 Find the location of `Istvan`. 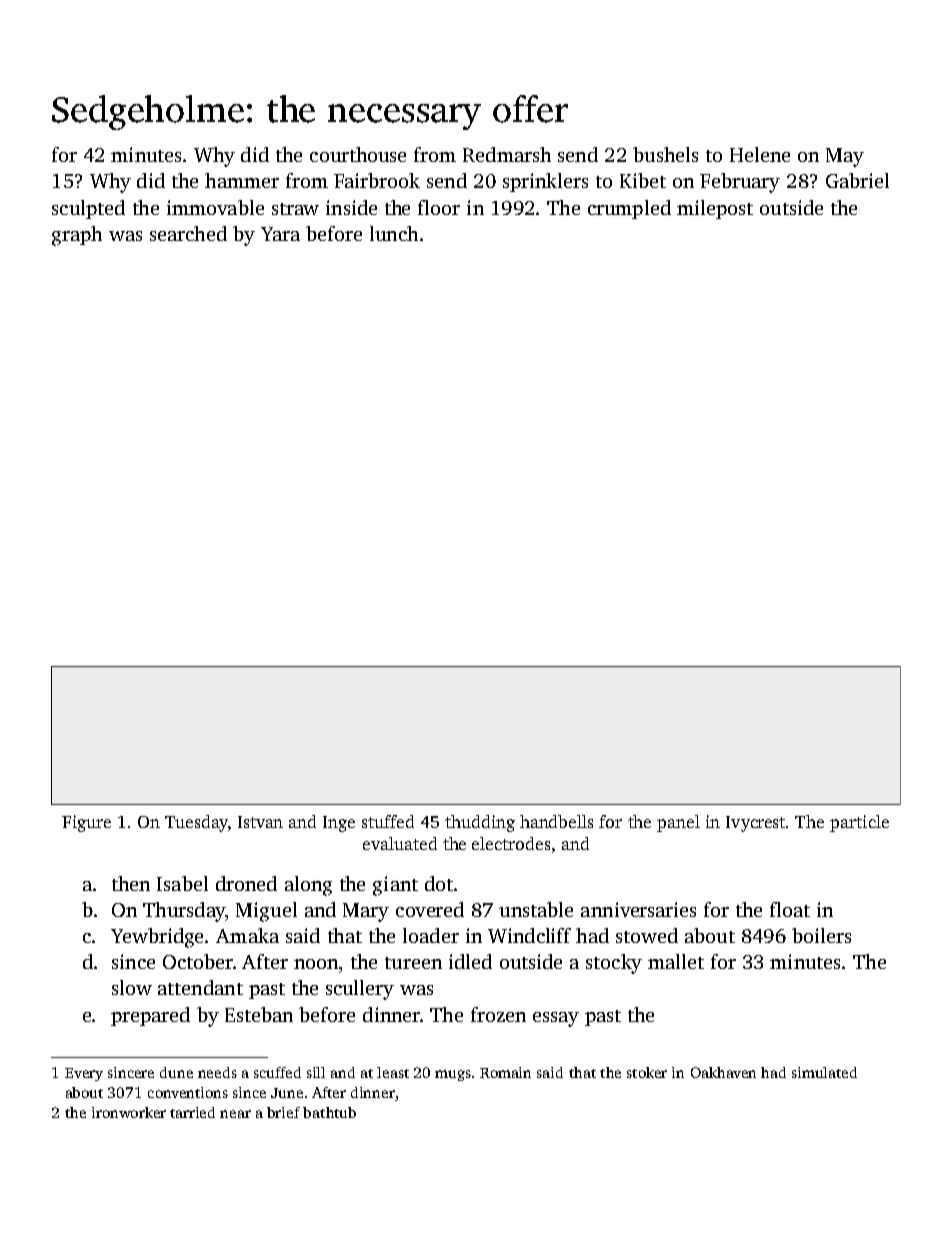

Istvan is located at coordinates (260, 822).
